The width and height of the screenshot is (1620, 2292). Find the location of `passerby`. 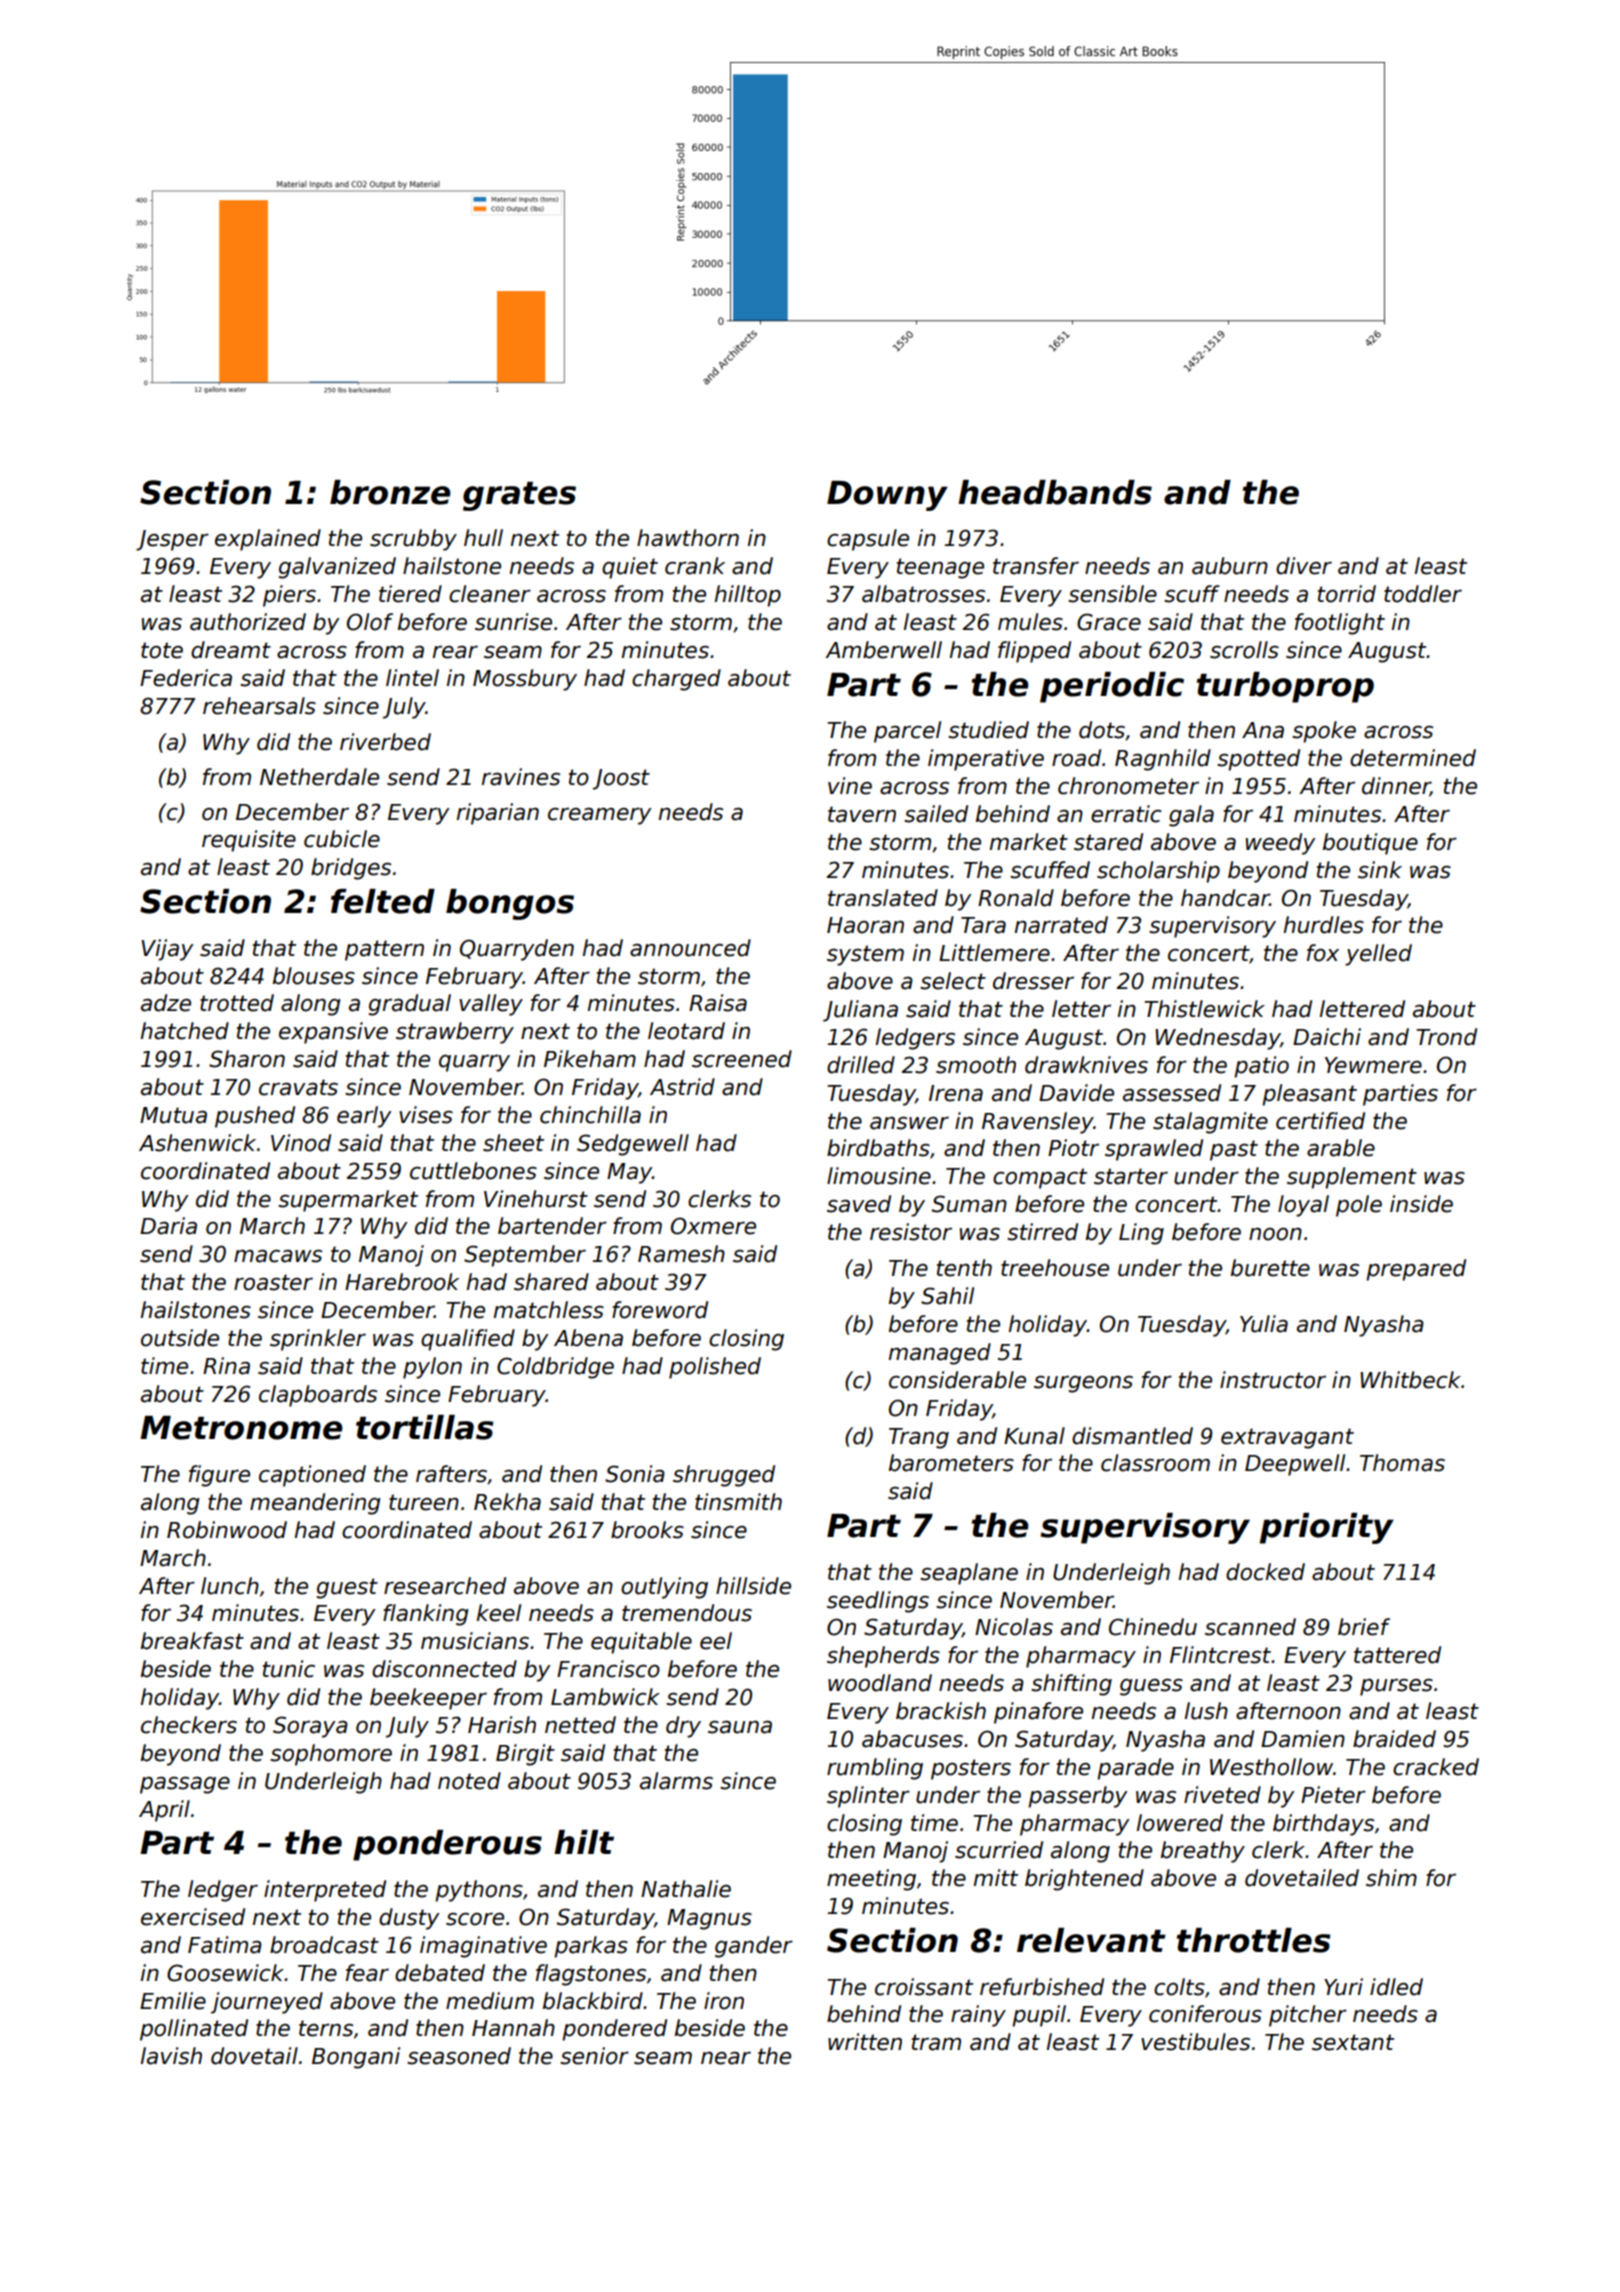

passerby is located at coordinates (1078, 1797).
